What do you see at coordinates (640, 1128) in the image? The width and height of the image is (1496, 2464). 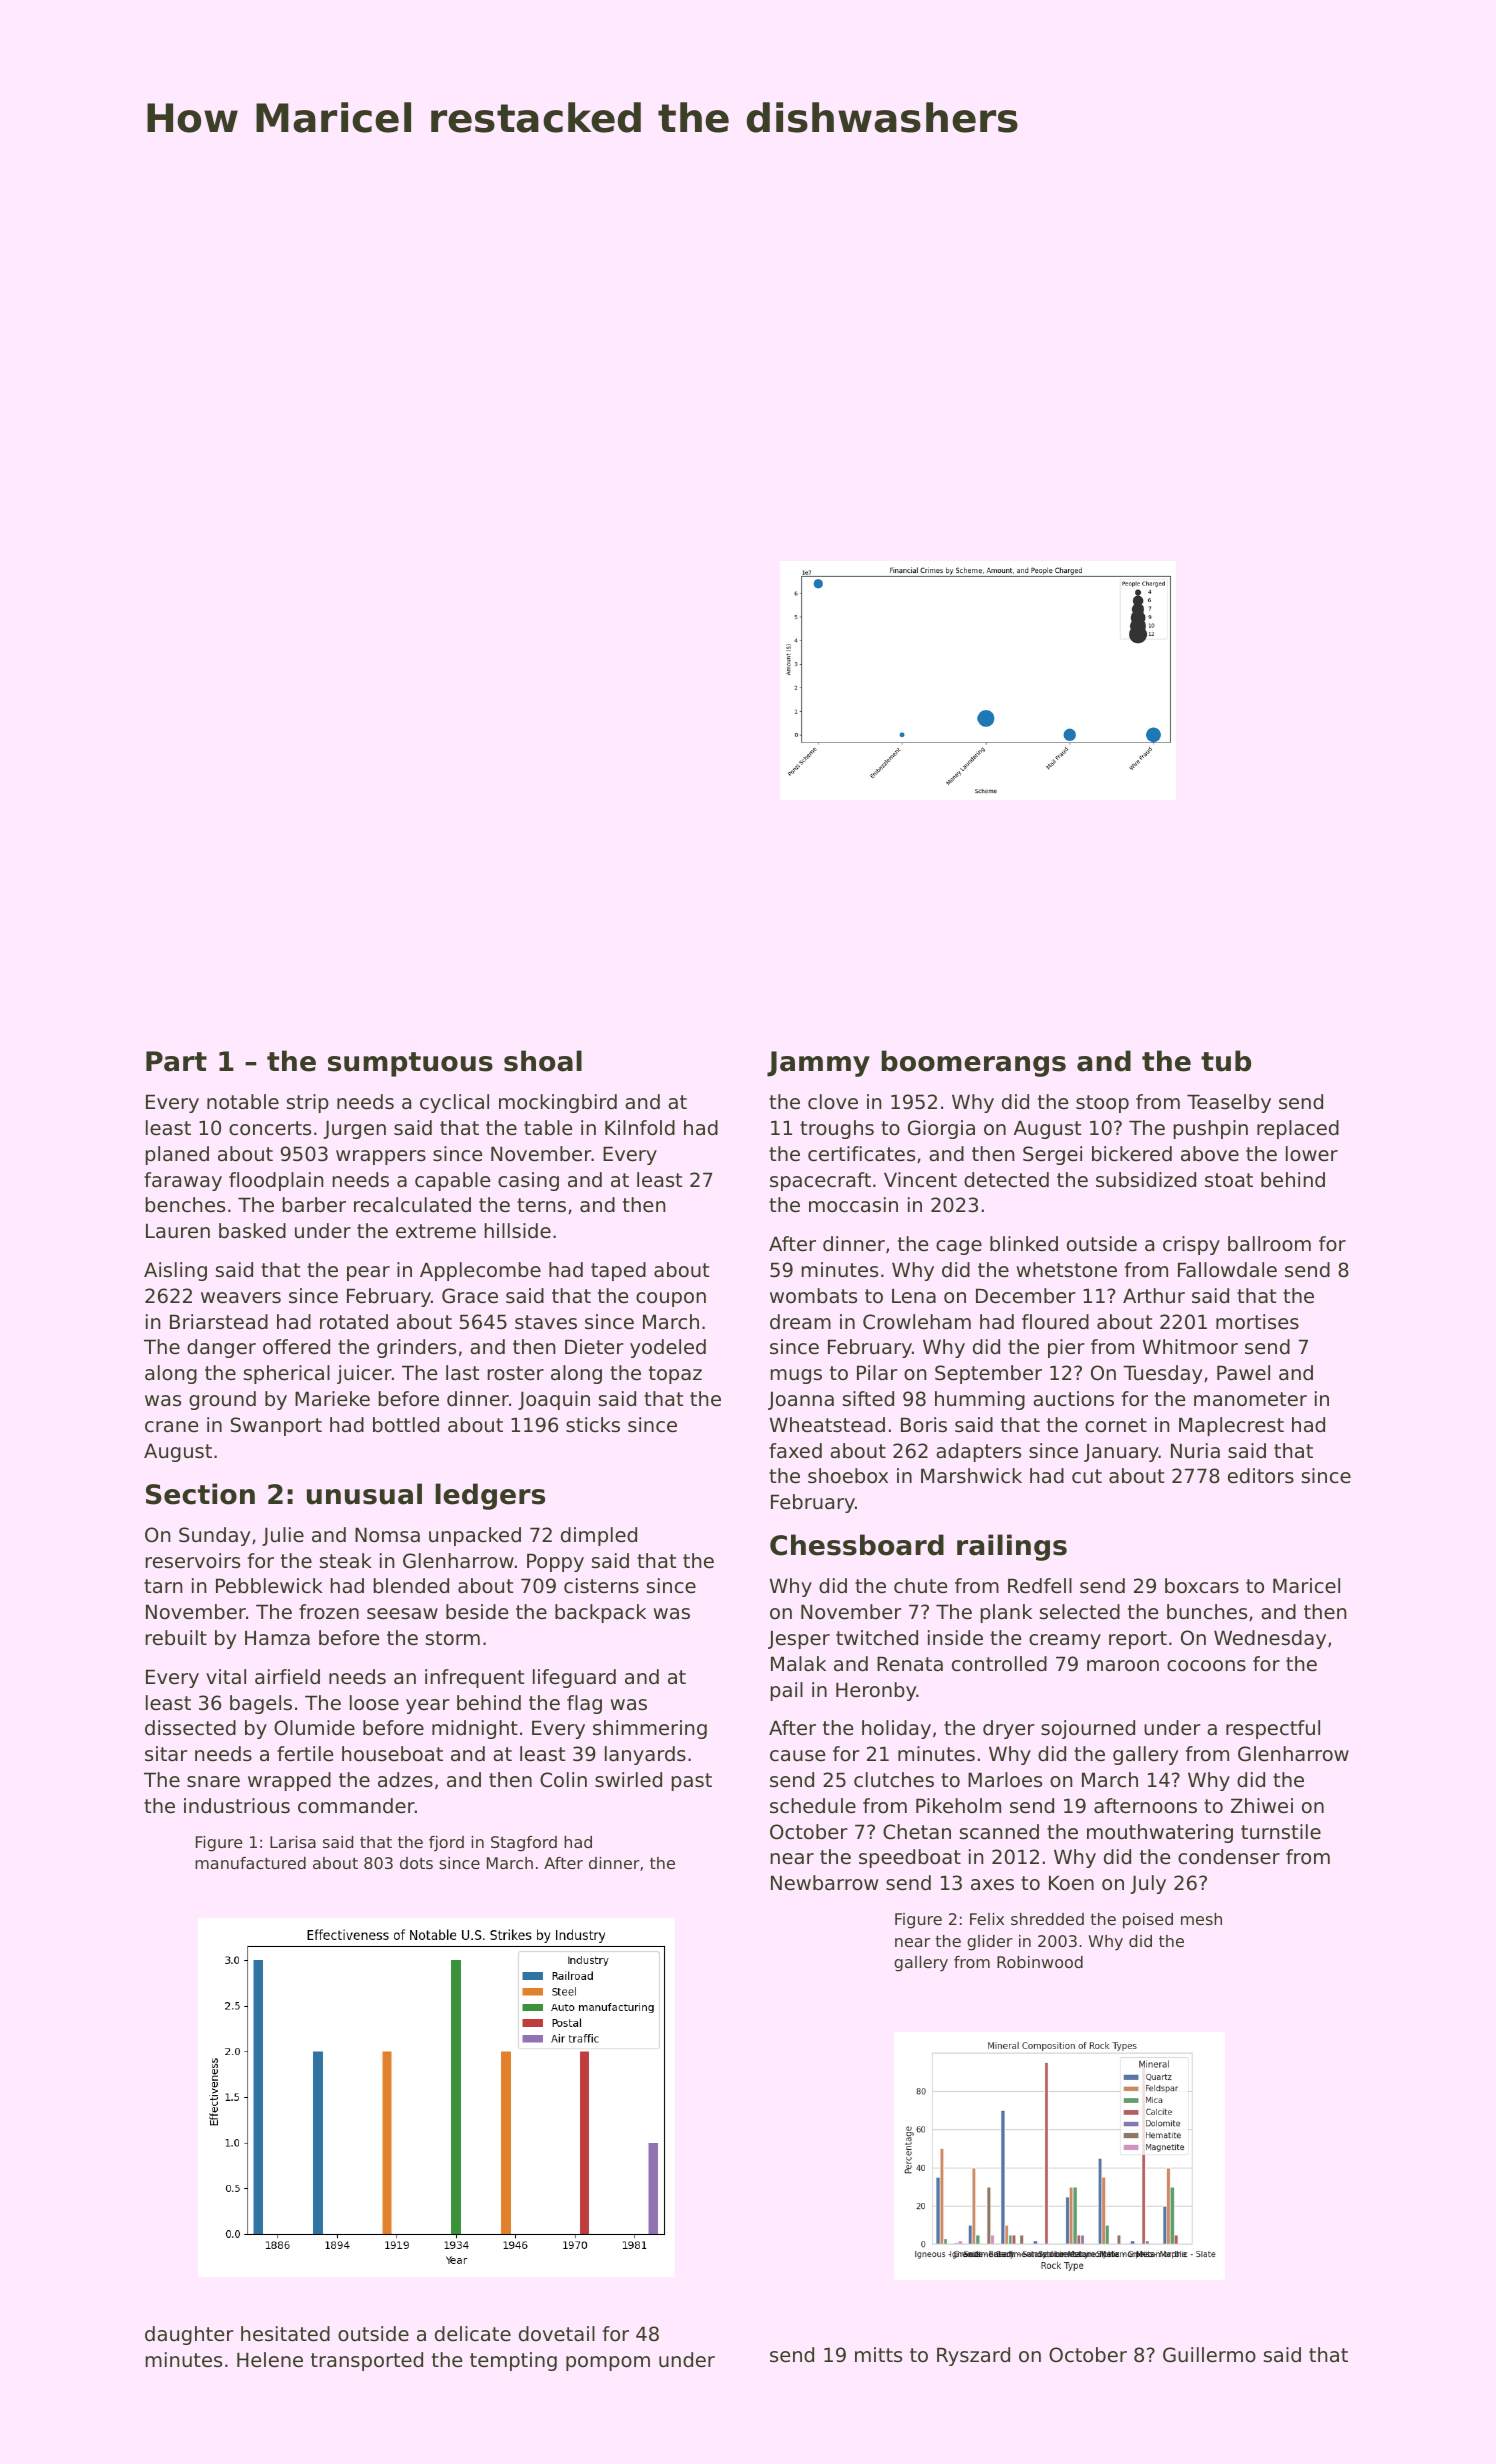 I see `Kilnfold` at bounding box center [640, 1128].
